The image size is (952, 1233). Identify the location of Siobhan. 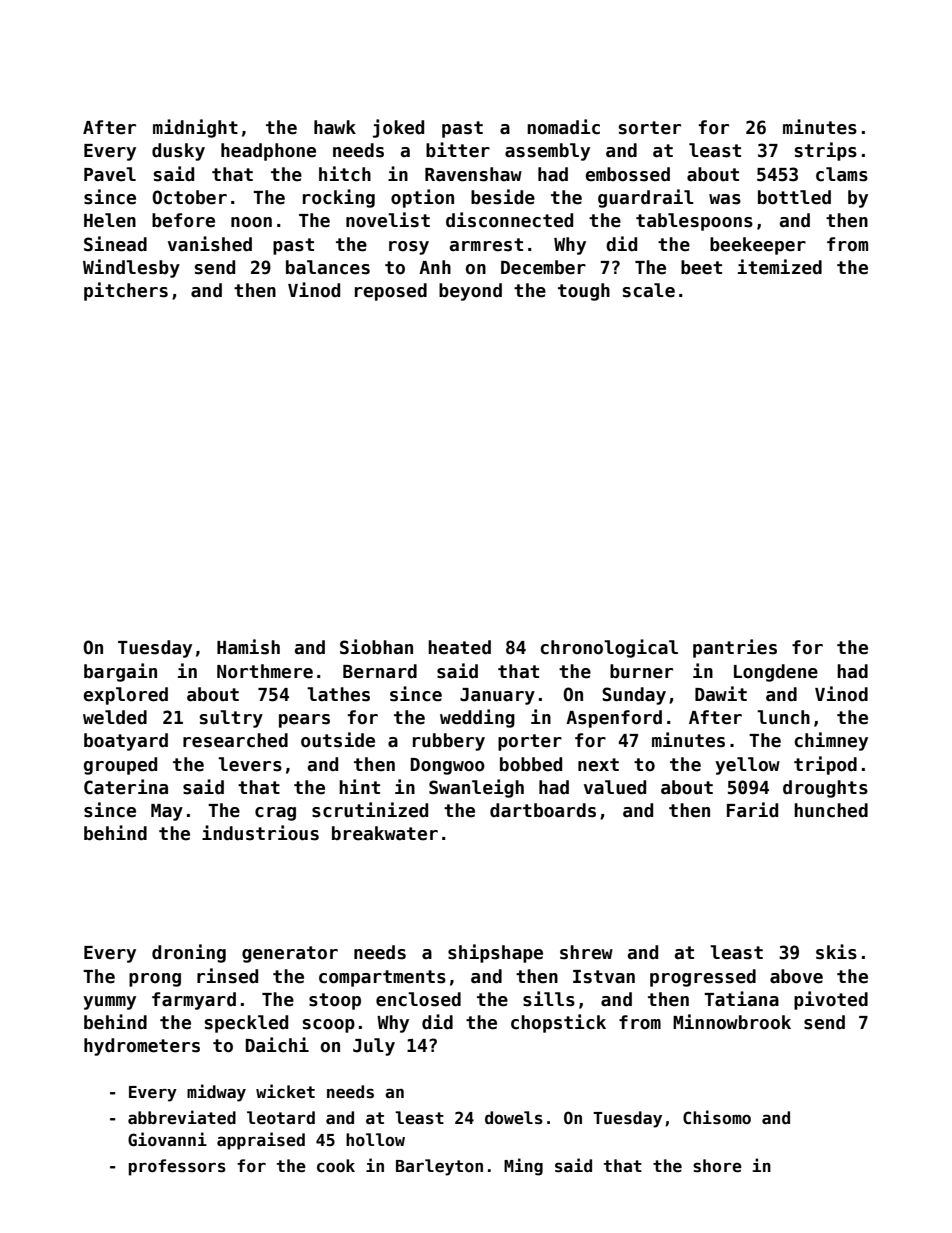
(376, 647).
